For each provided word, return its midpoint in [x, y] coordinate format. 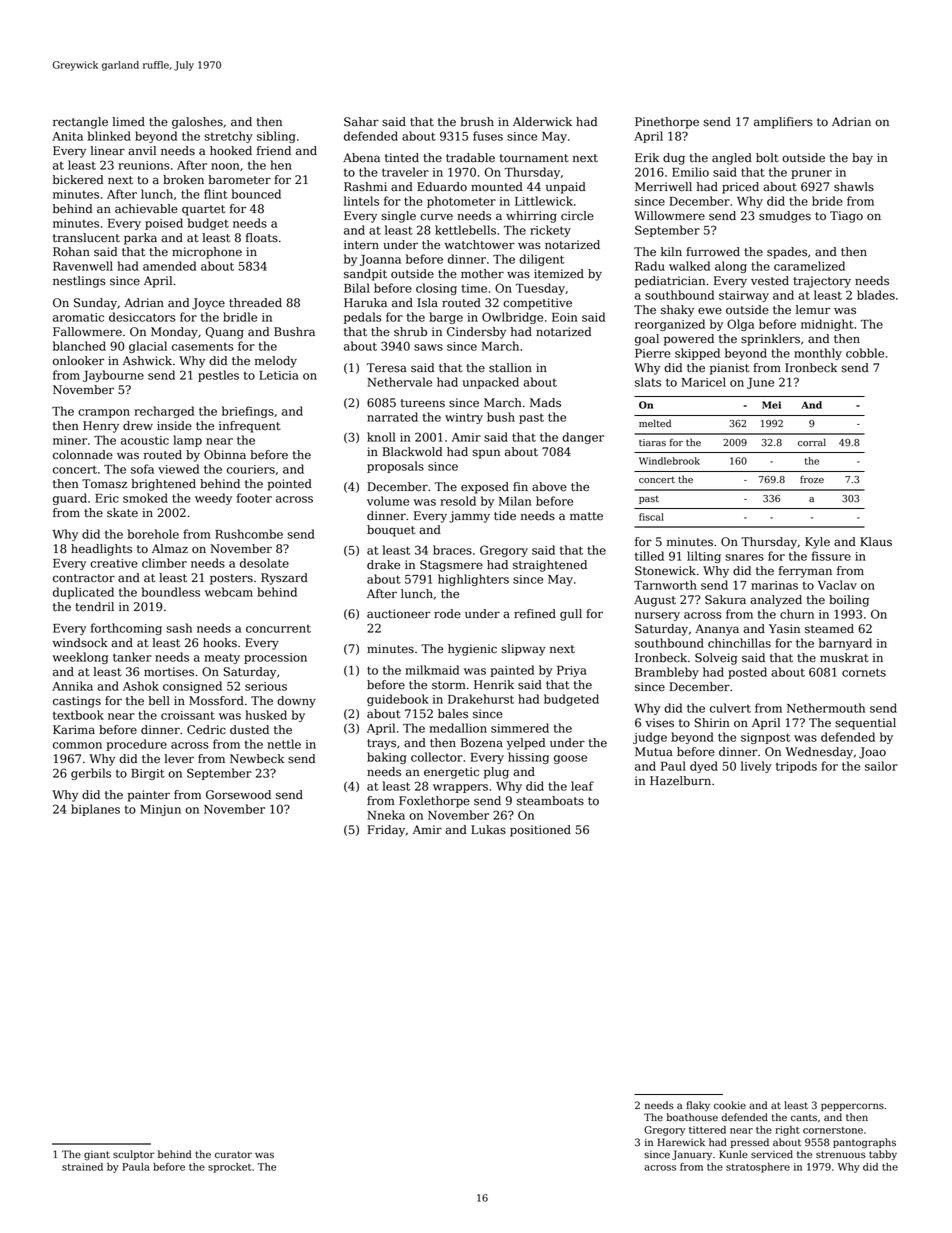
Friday [386, 831]
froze [812, 479]
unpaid [566, 188]
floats [262, 238]
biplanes [95, 810]
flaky [698, 1106]
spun [486, 454]
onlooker [78, 361]
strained [82, 1167]
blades [876, 295]
